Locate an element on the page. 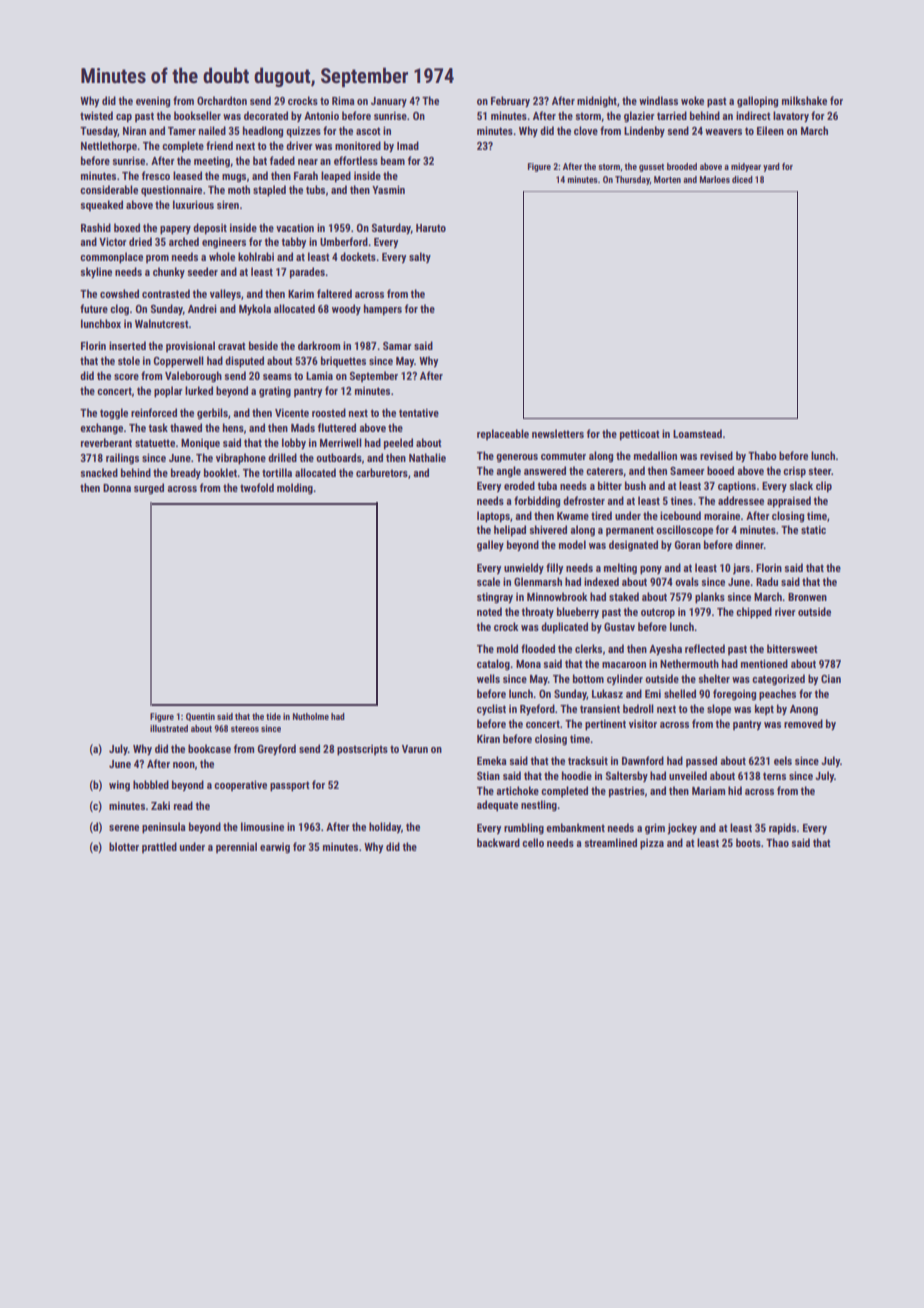 The width and height of the image is (924, 1308). thawed is located at coordinates (186, 427).
